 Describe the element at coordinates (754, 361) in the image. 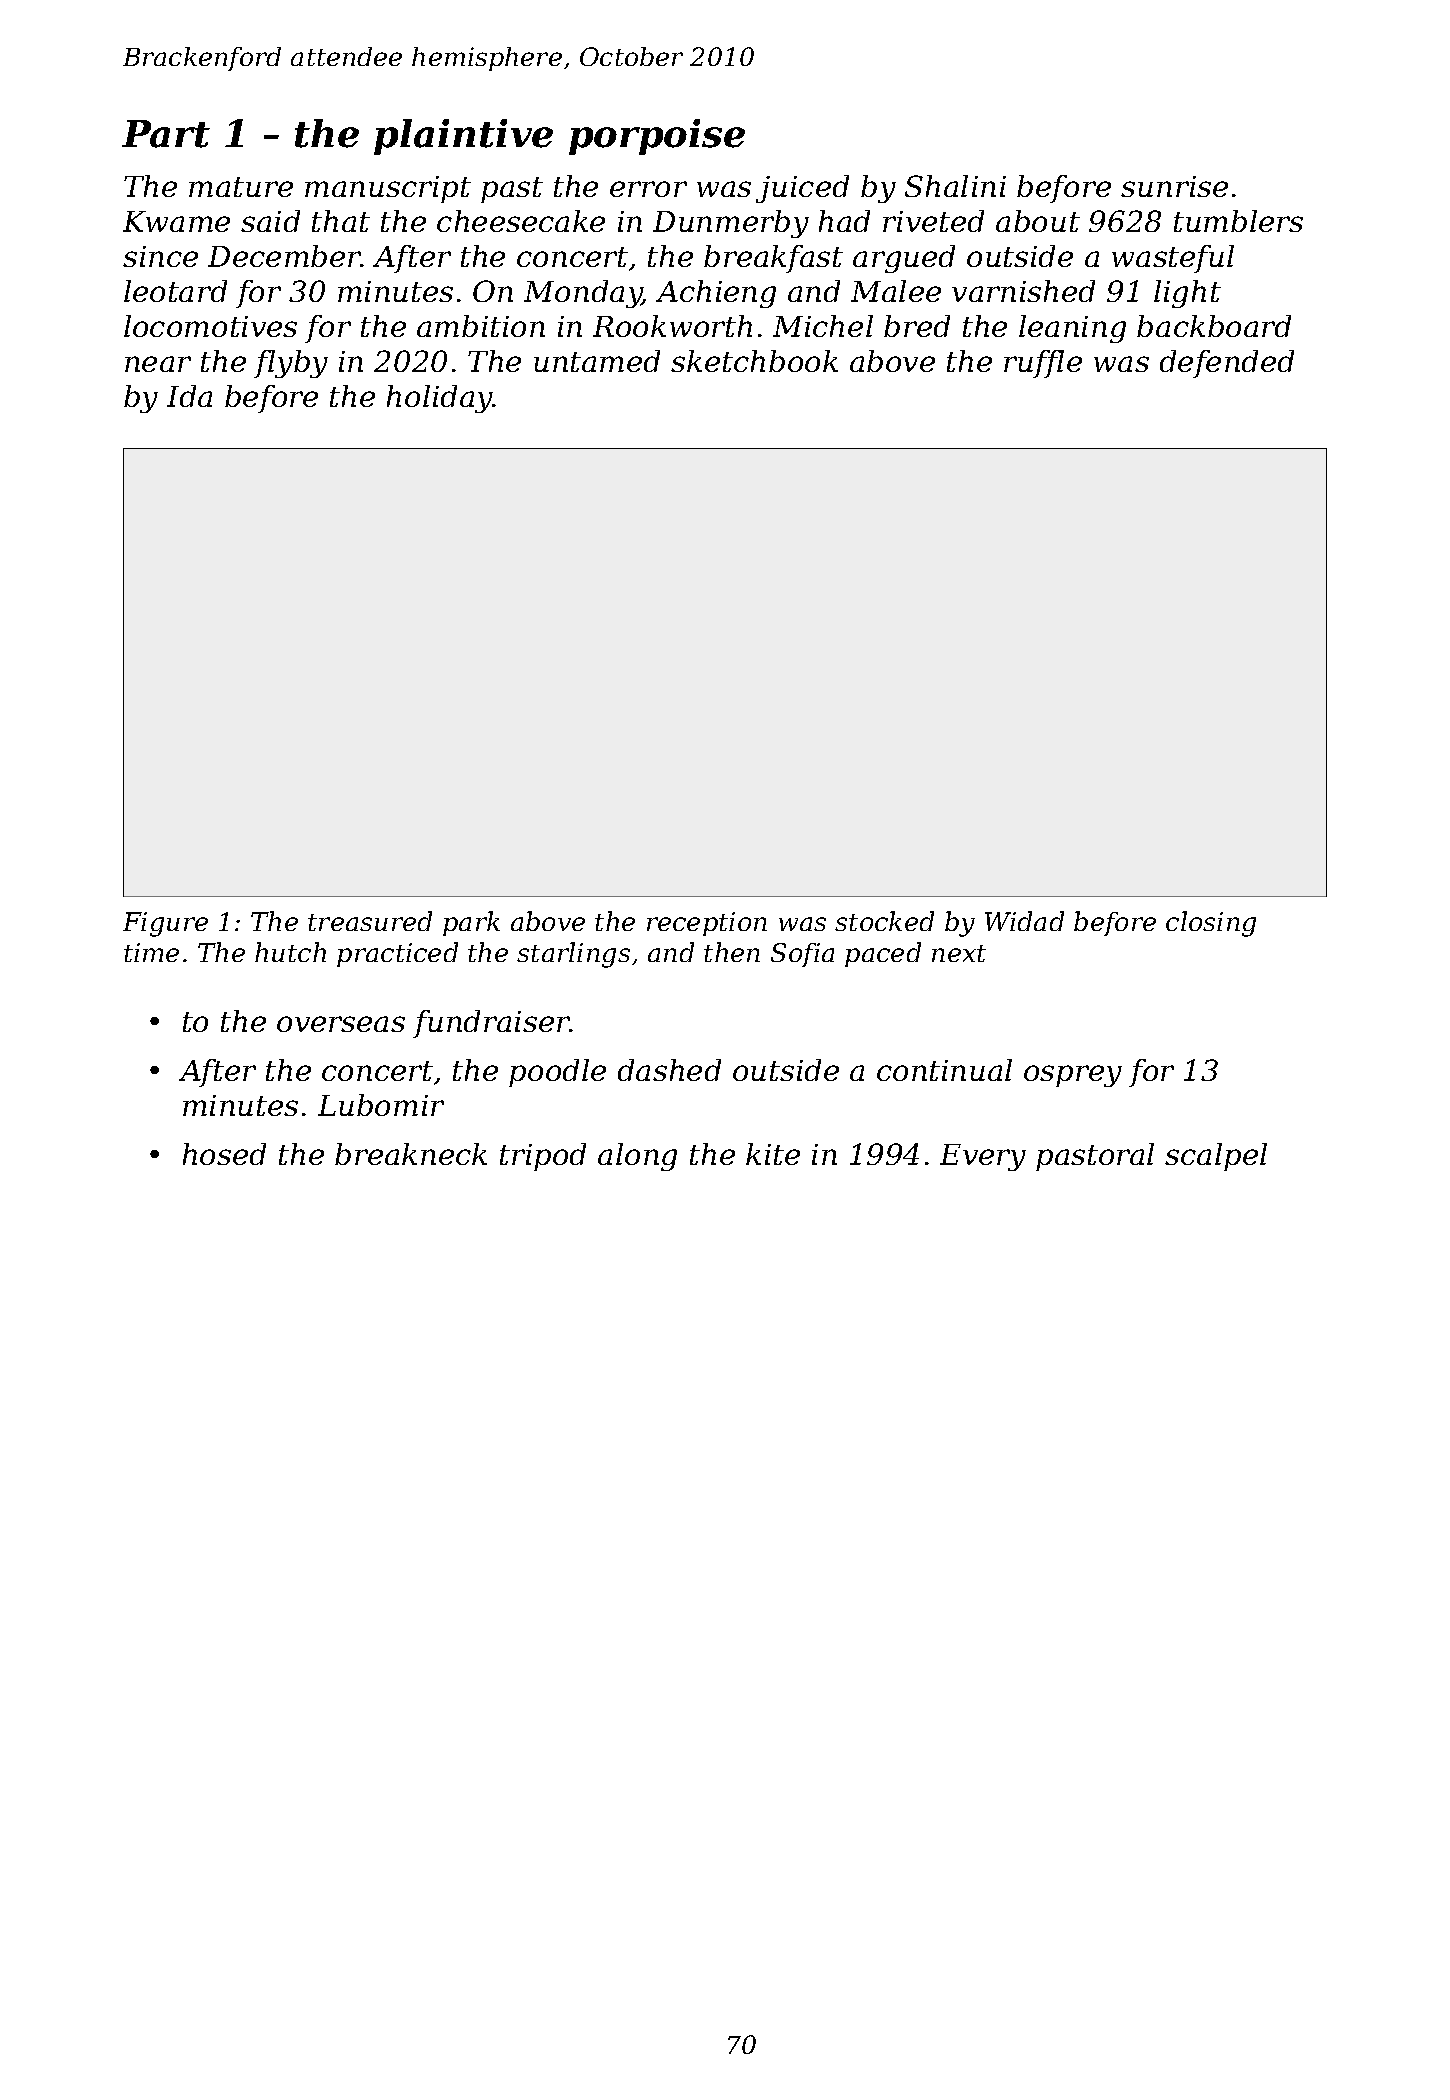

I see `sketchbook` at that location.
